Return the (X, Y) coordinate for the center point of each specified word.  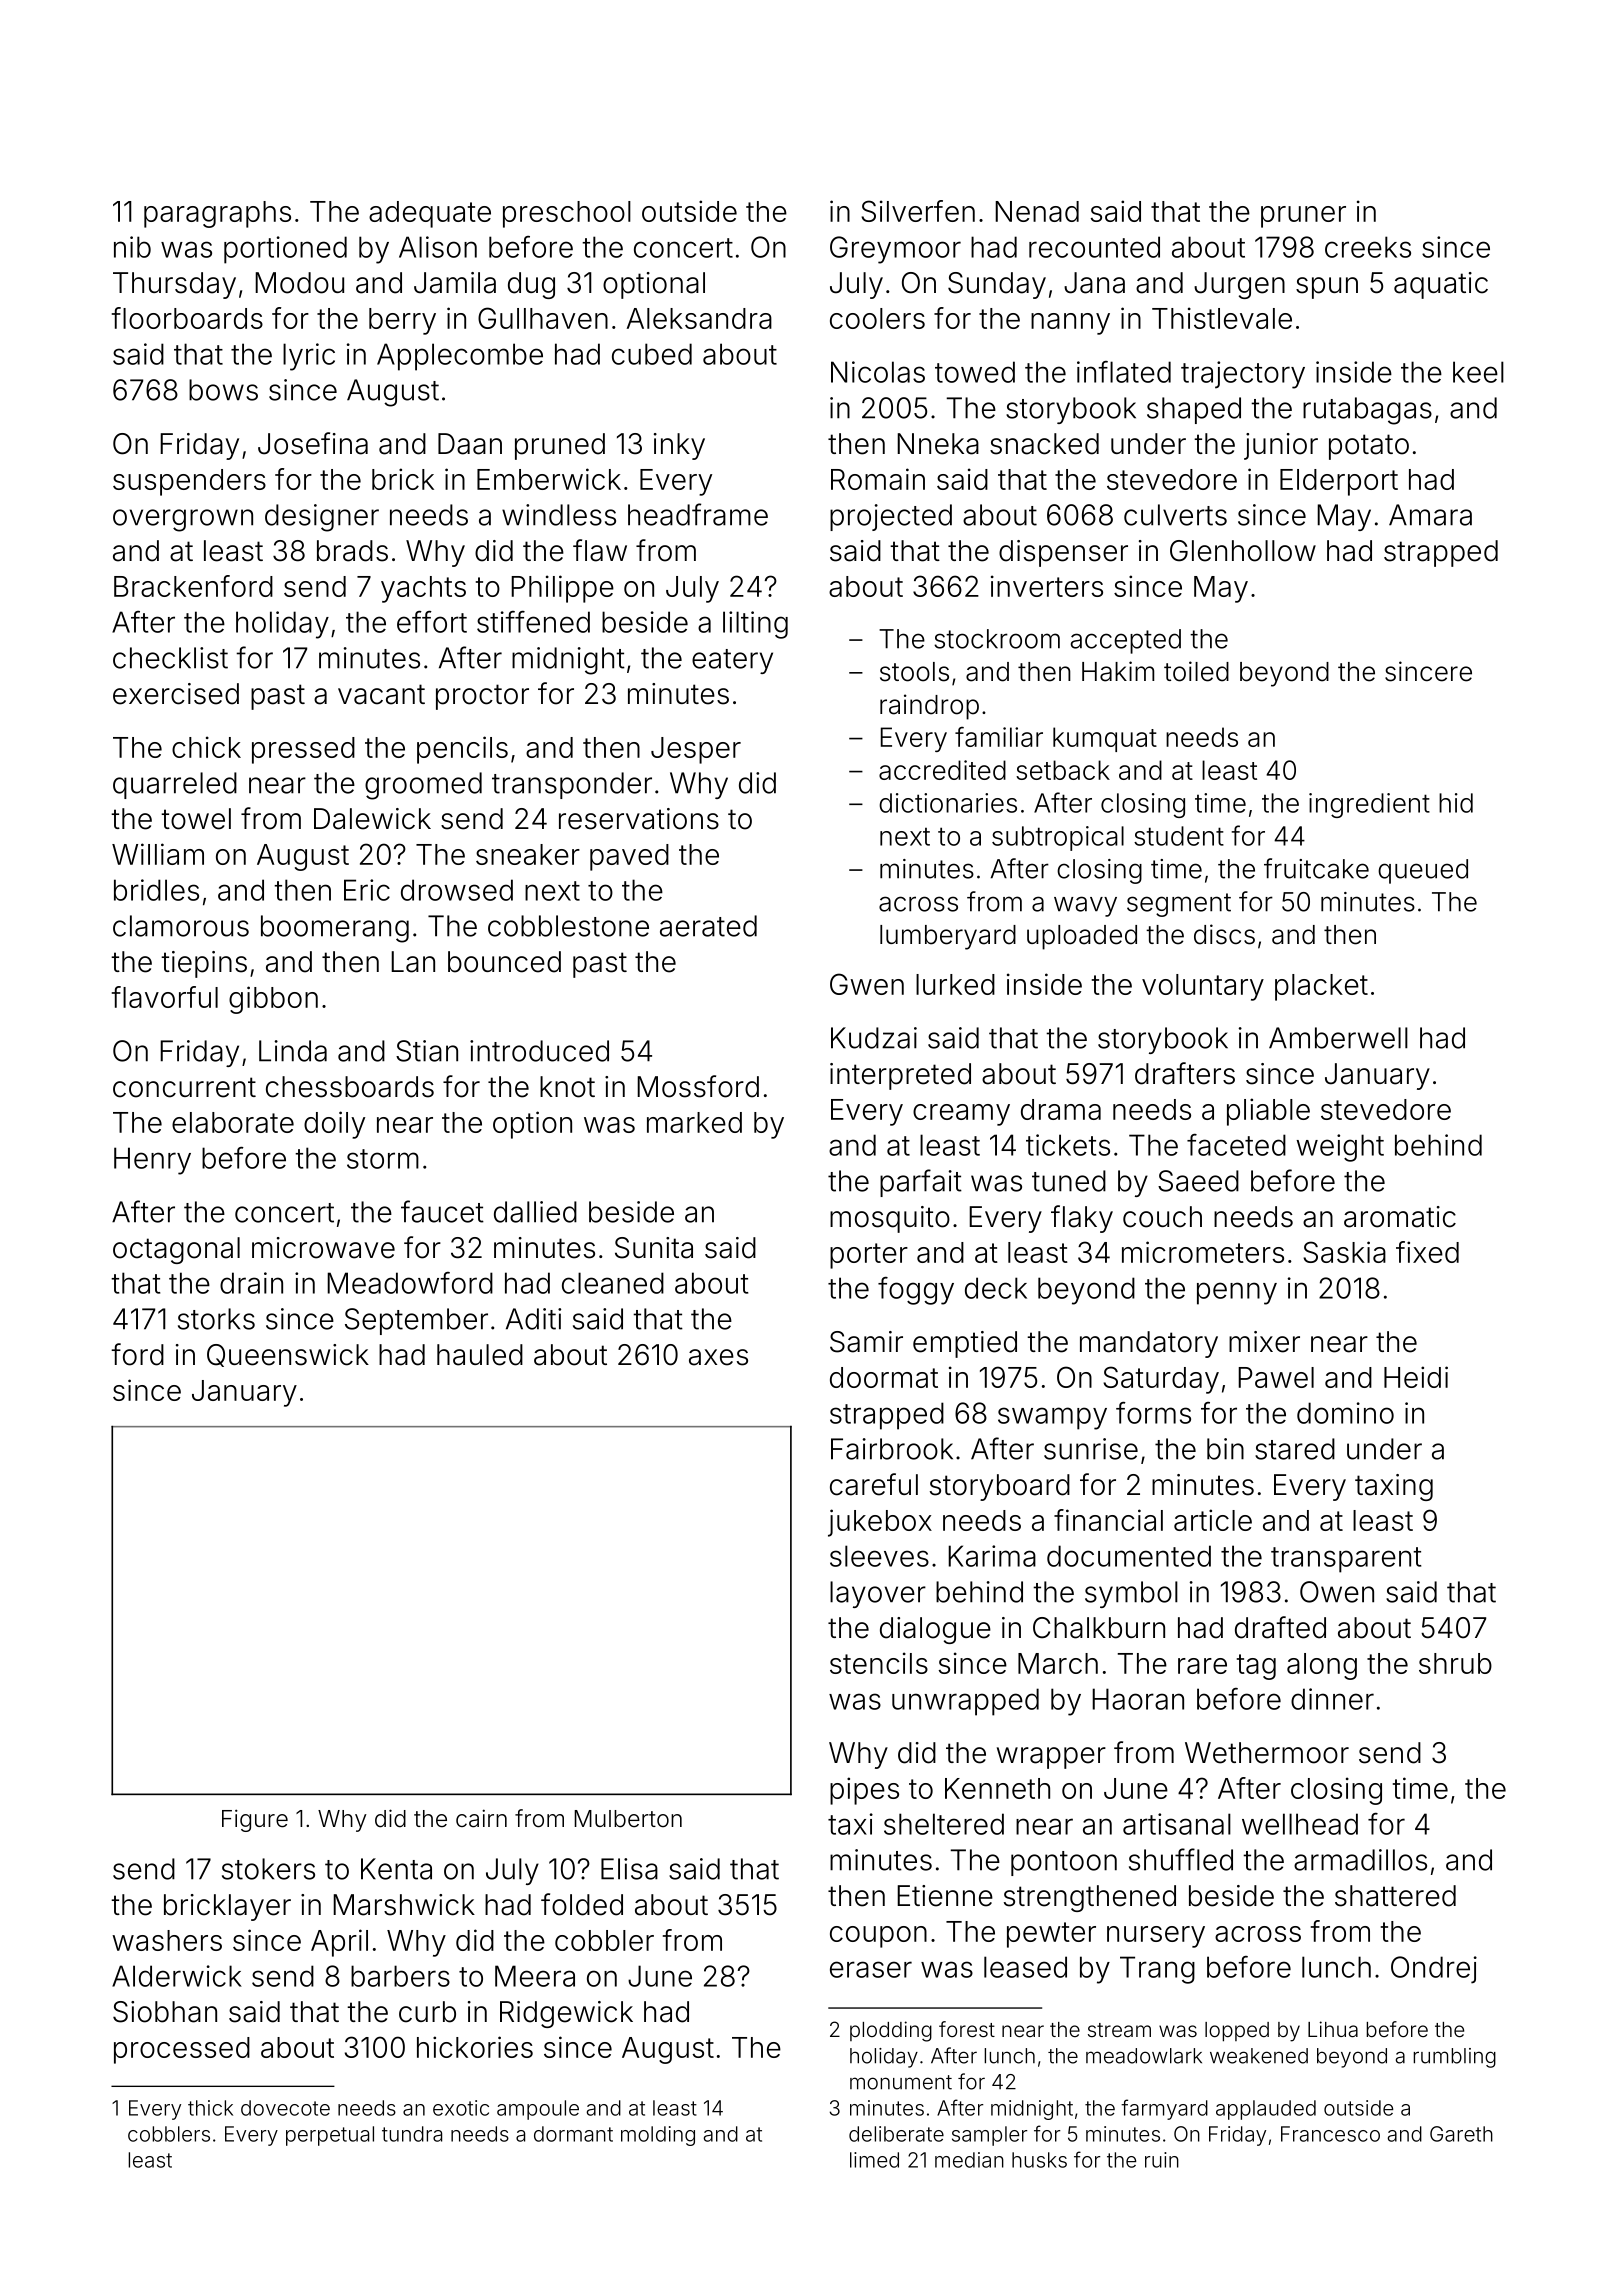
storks (216, 1319)
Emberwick (549, 479)
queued (1423, 871)
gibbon (273, 1000)
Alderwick (177, 1976)
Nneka (938, 444)
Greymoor (895, 250)
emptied (965, 1344)
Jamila (455, 283)
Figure (255, 1820)
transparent (1346, 1560)
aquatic (1441, 285)
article (1213, 1520)
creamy (961, 1115)
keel (1478, 372)
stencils (879, 1663)
